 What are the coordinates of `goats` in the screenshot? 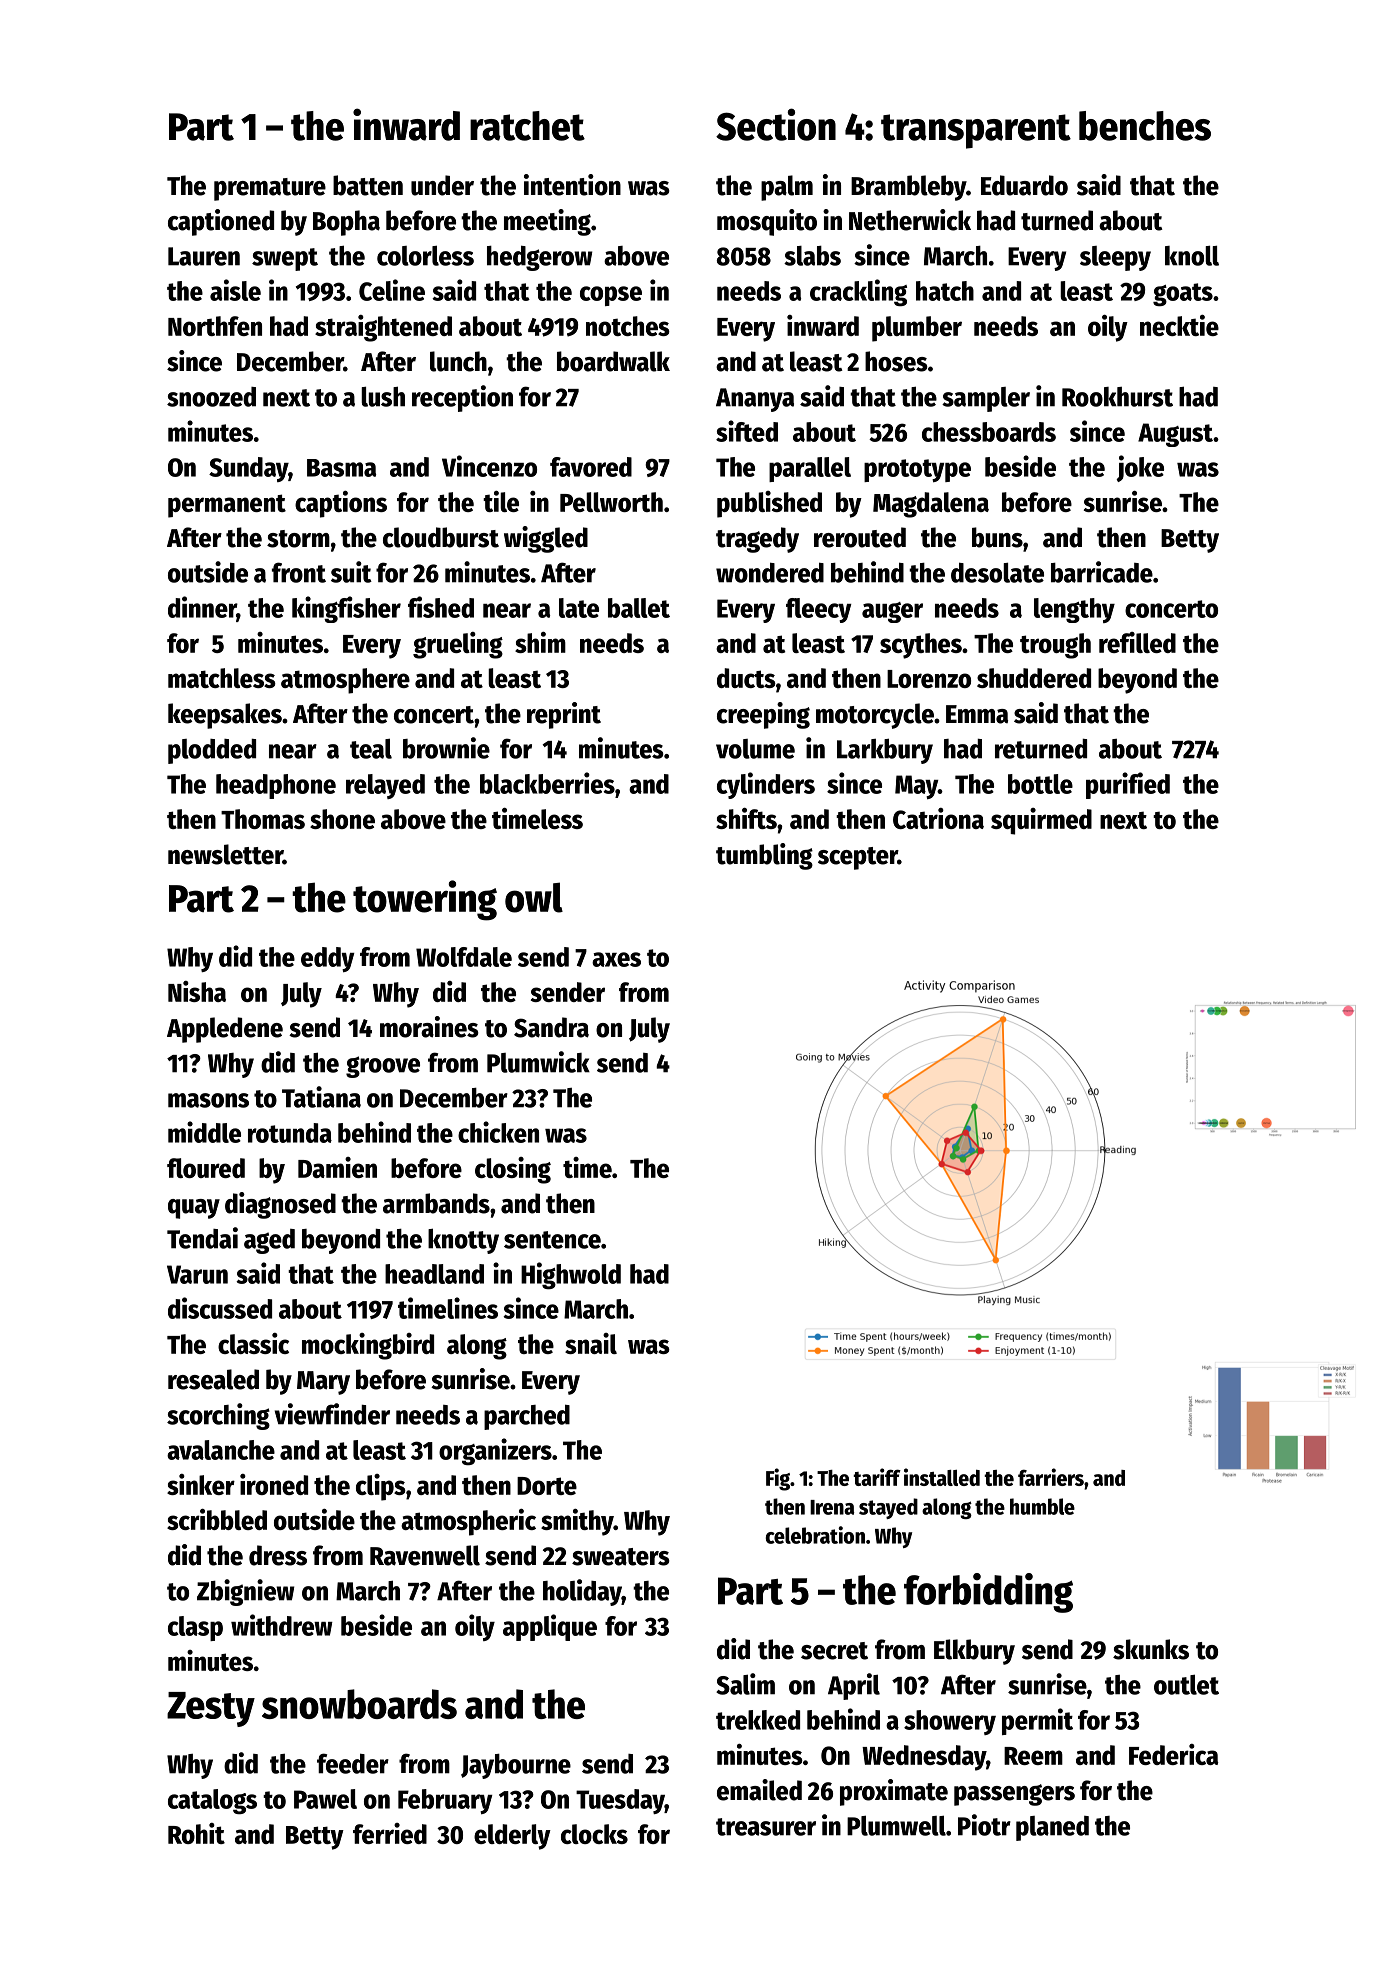 It's located at (1183, 294).
